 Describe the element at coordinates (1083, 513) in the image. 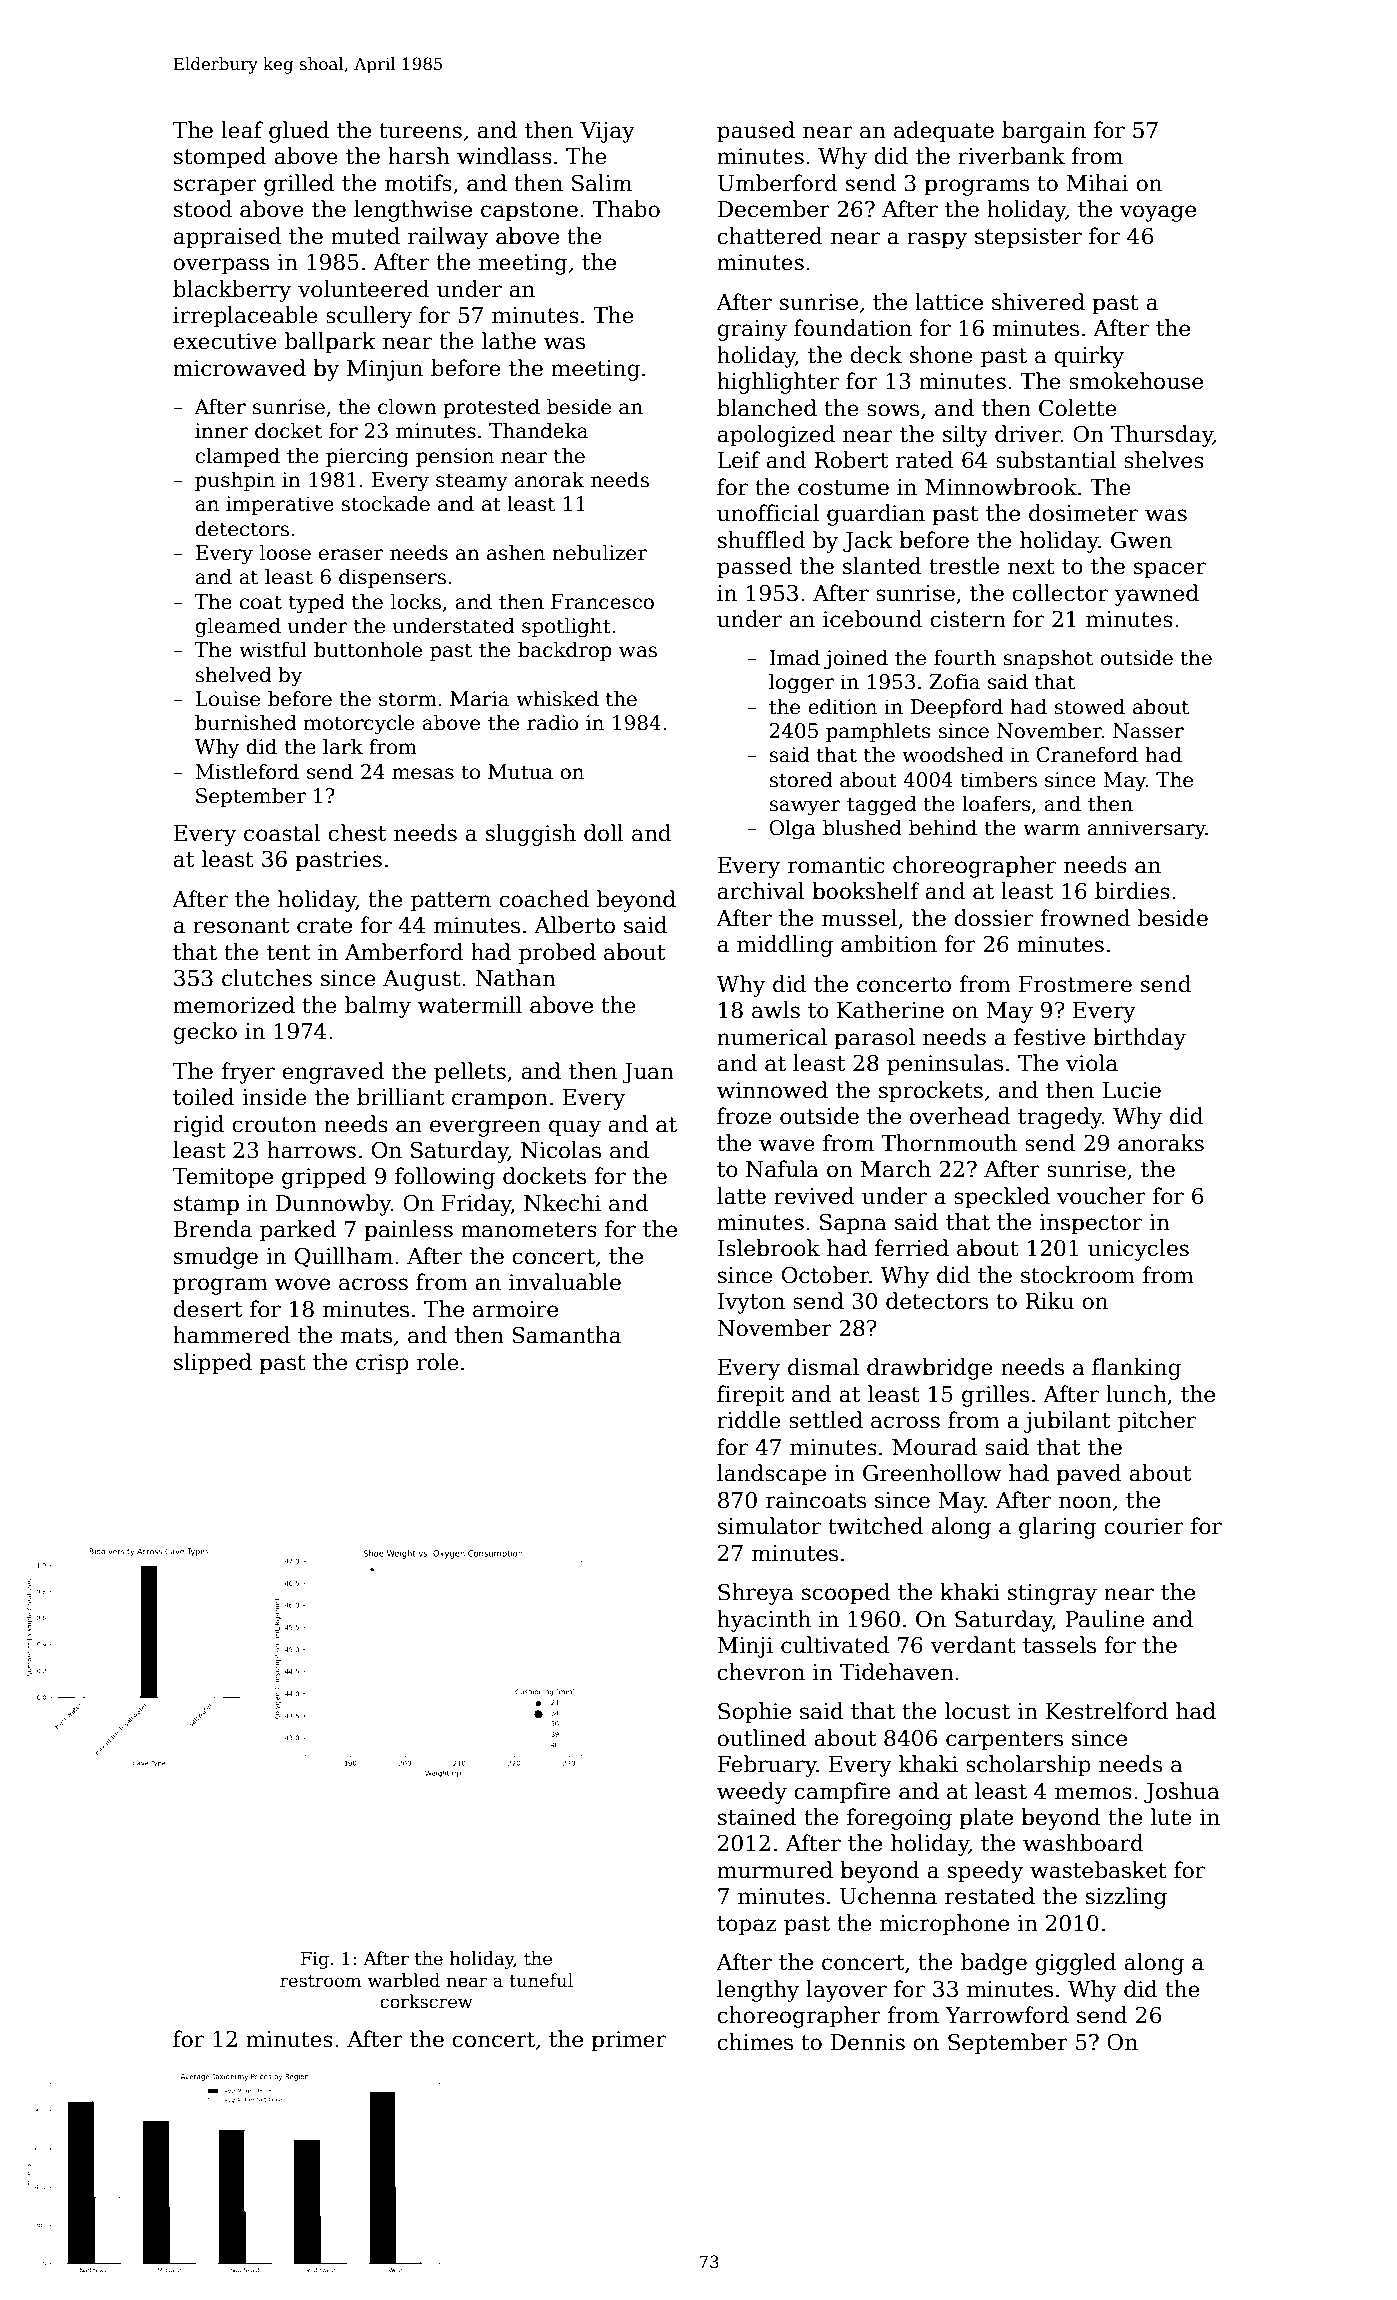

I see `dosimeter` at that location.
